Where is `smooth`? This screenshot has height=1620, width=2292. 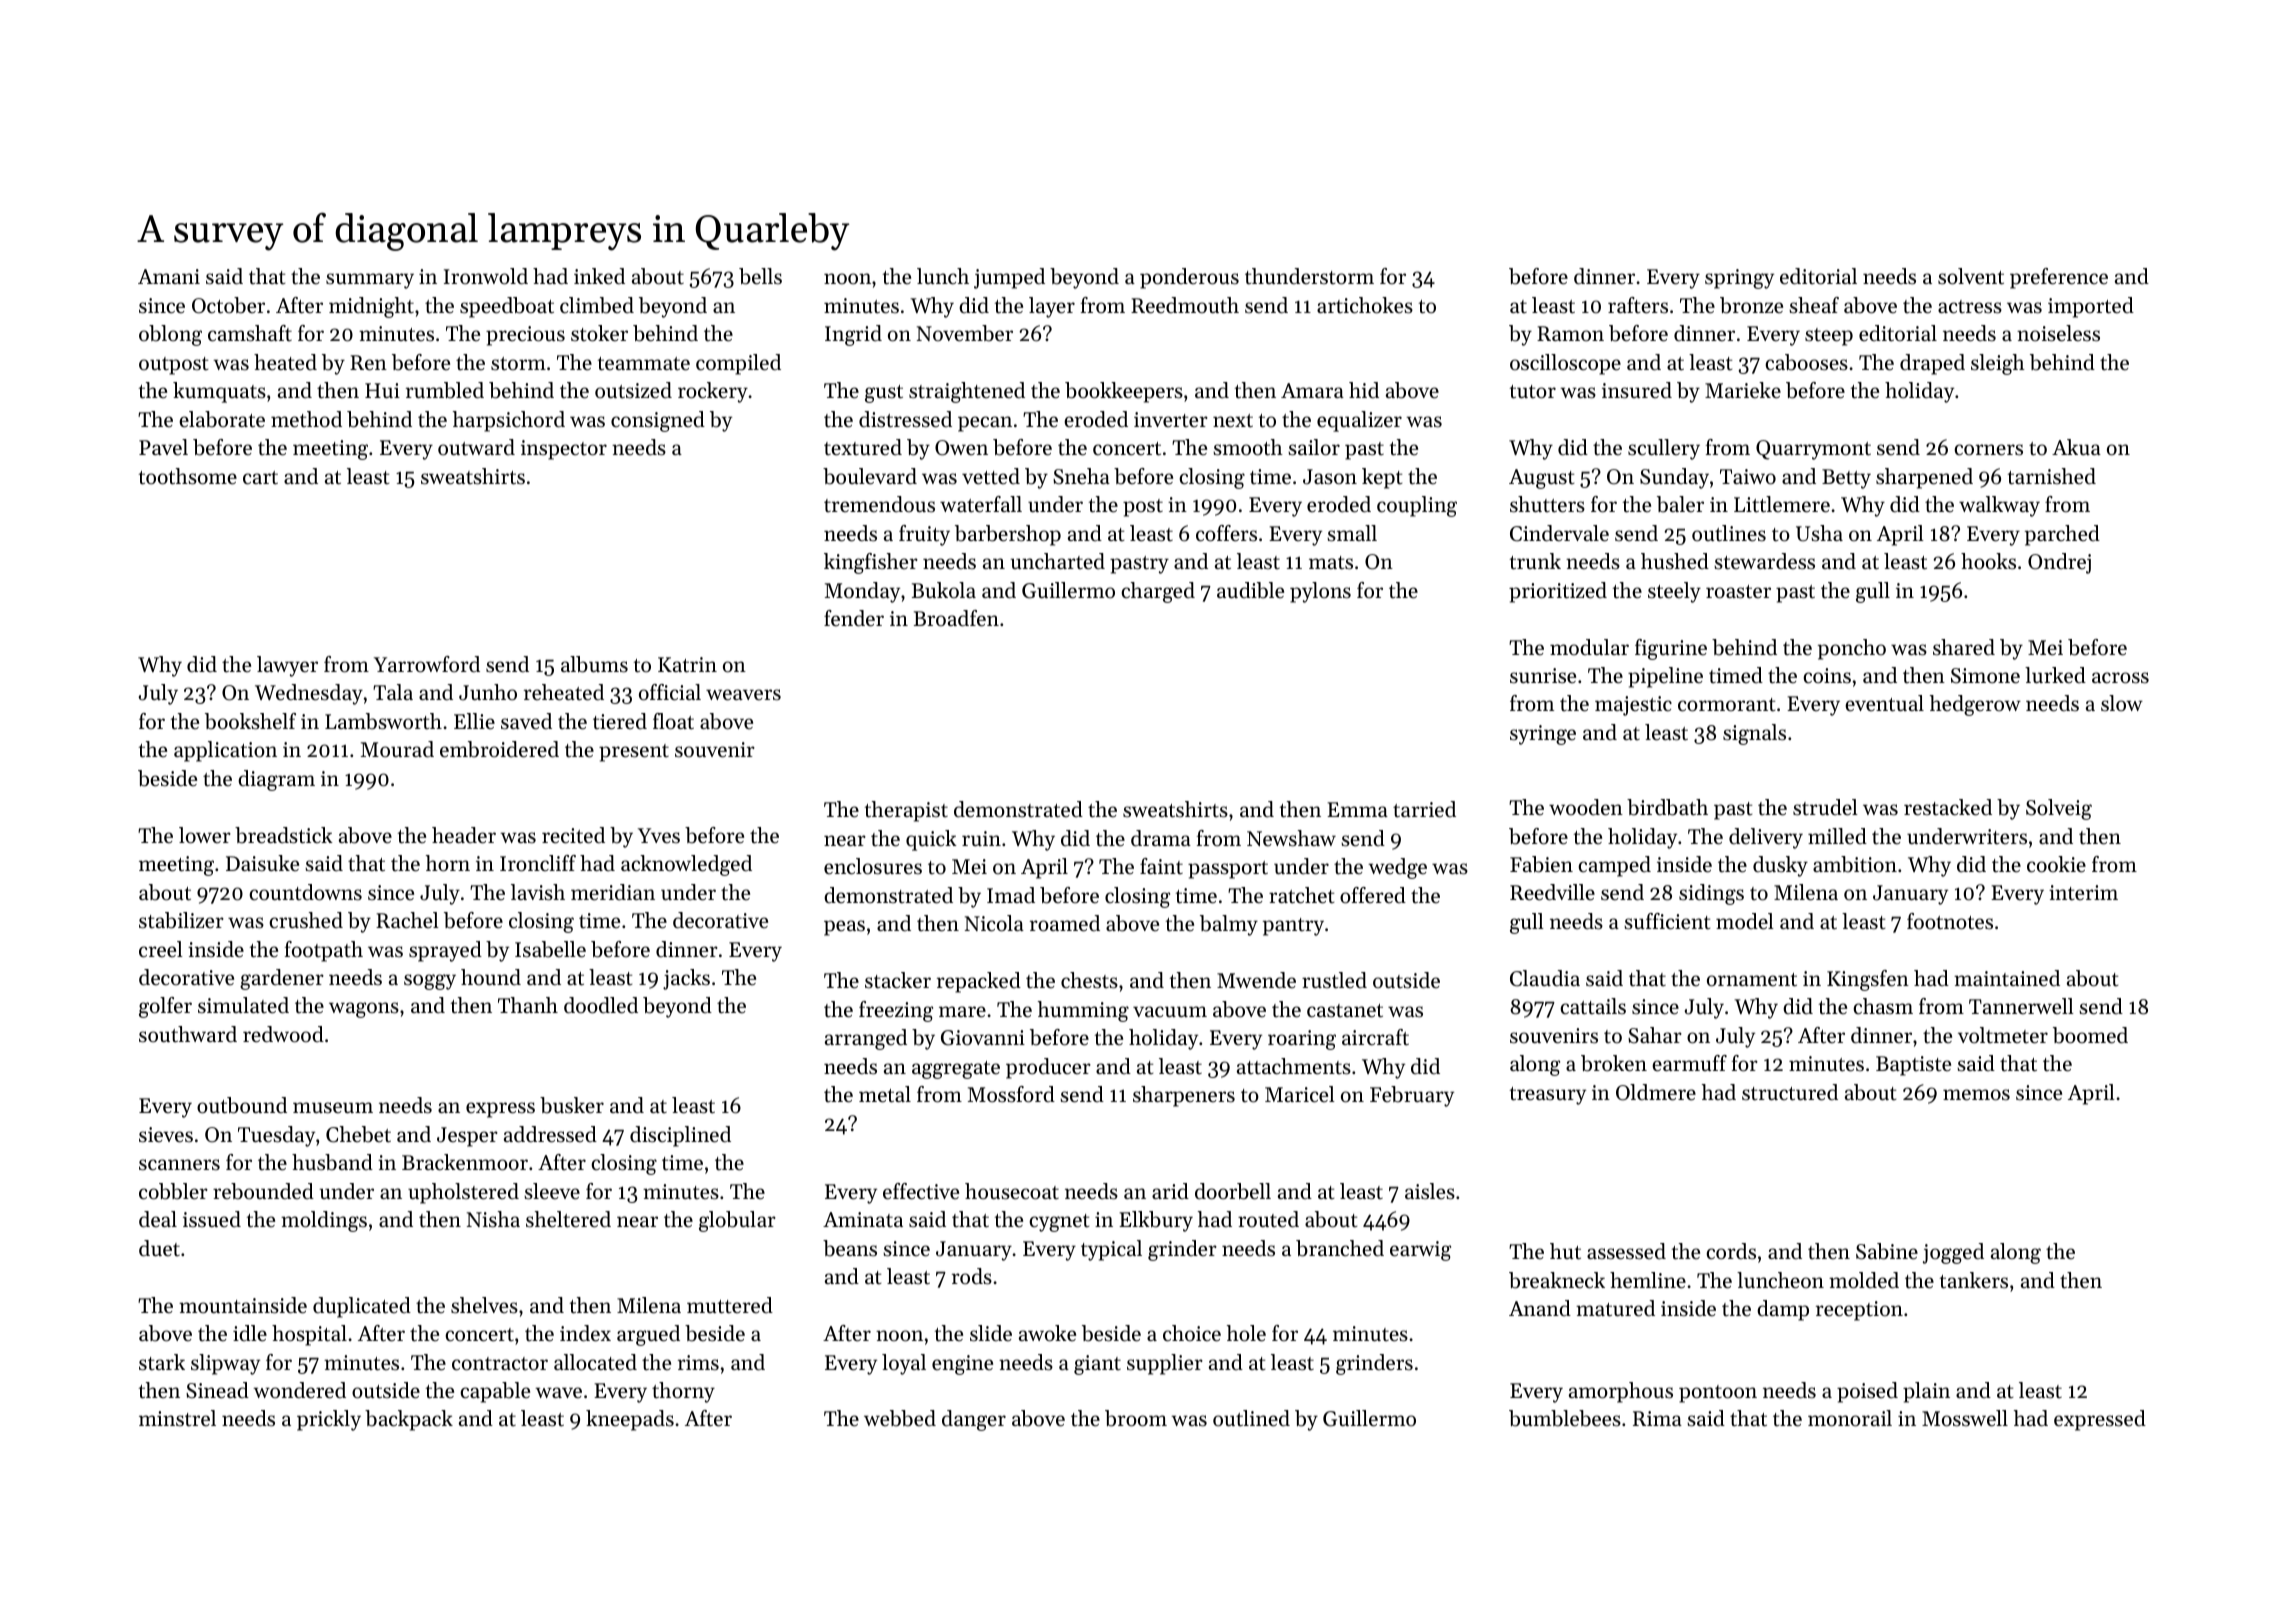 smooth is located at coordinates (1248, 447).
